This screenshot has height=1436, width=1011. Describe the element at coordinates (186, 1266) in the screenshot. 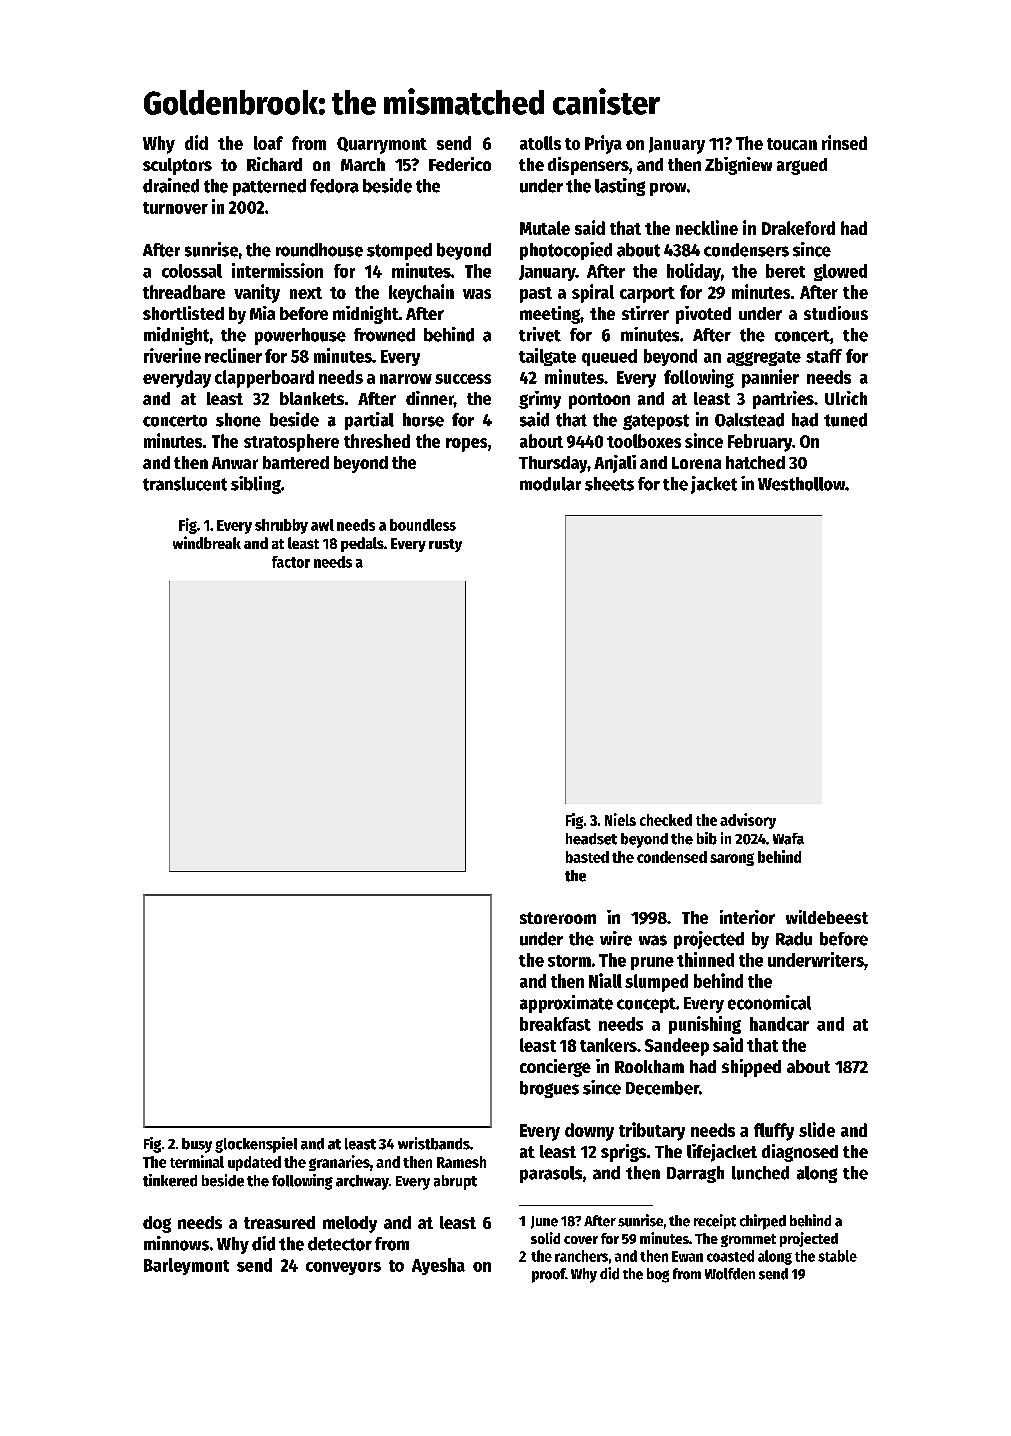

I see `Barleymont` at that location.
